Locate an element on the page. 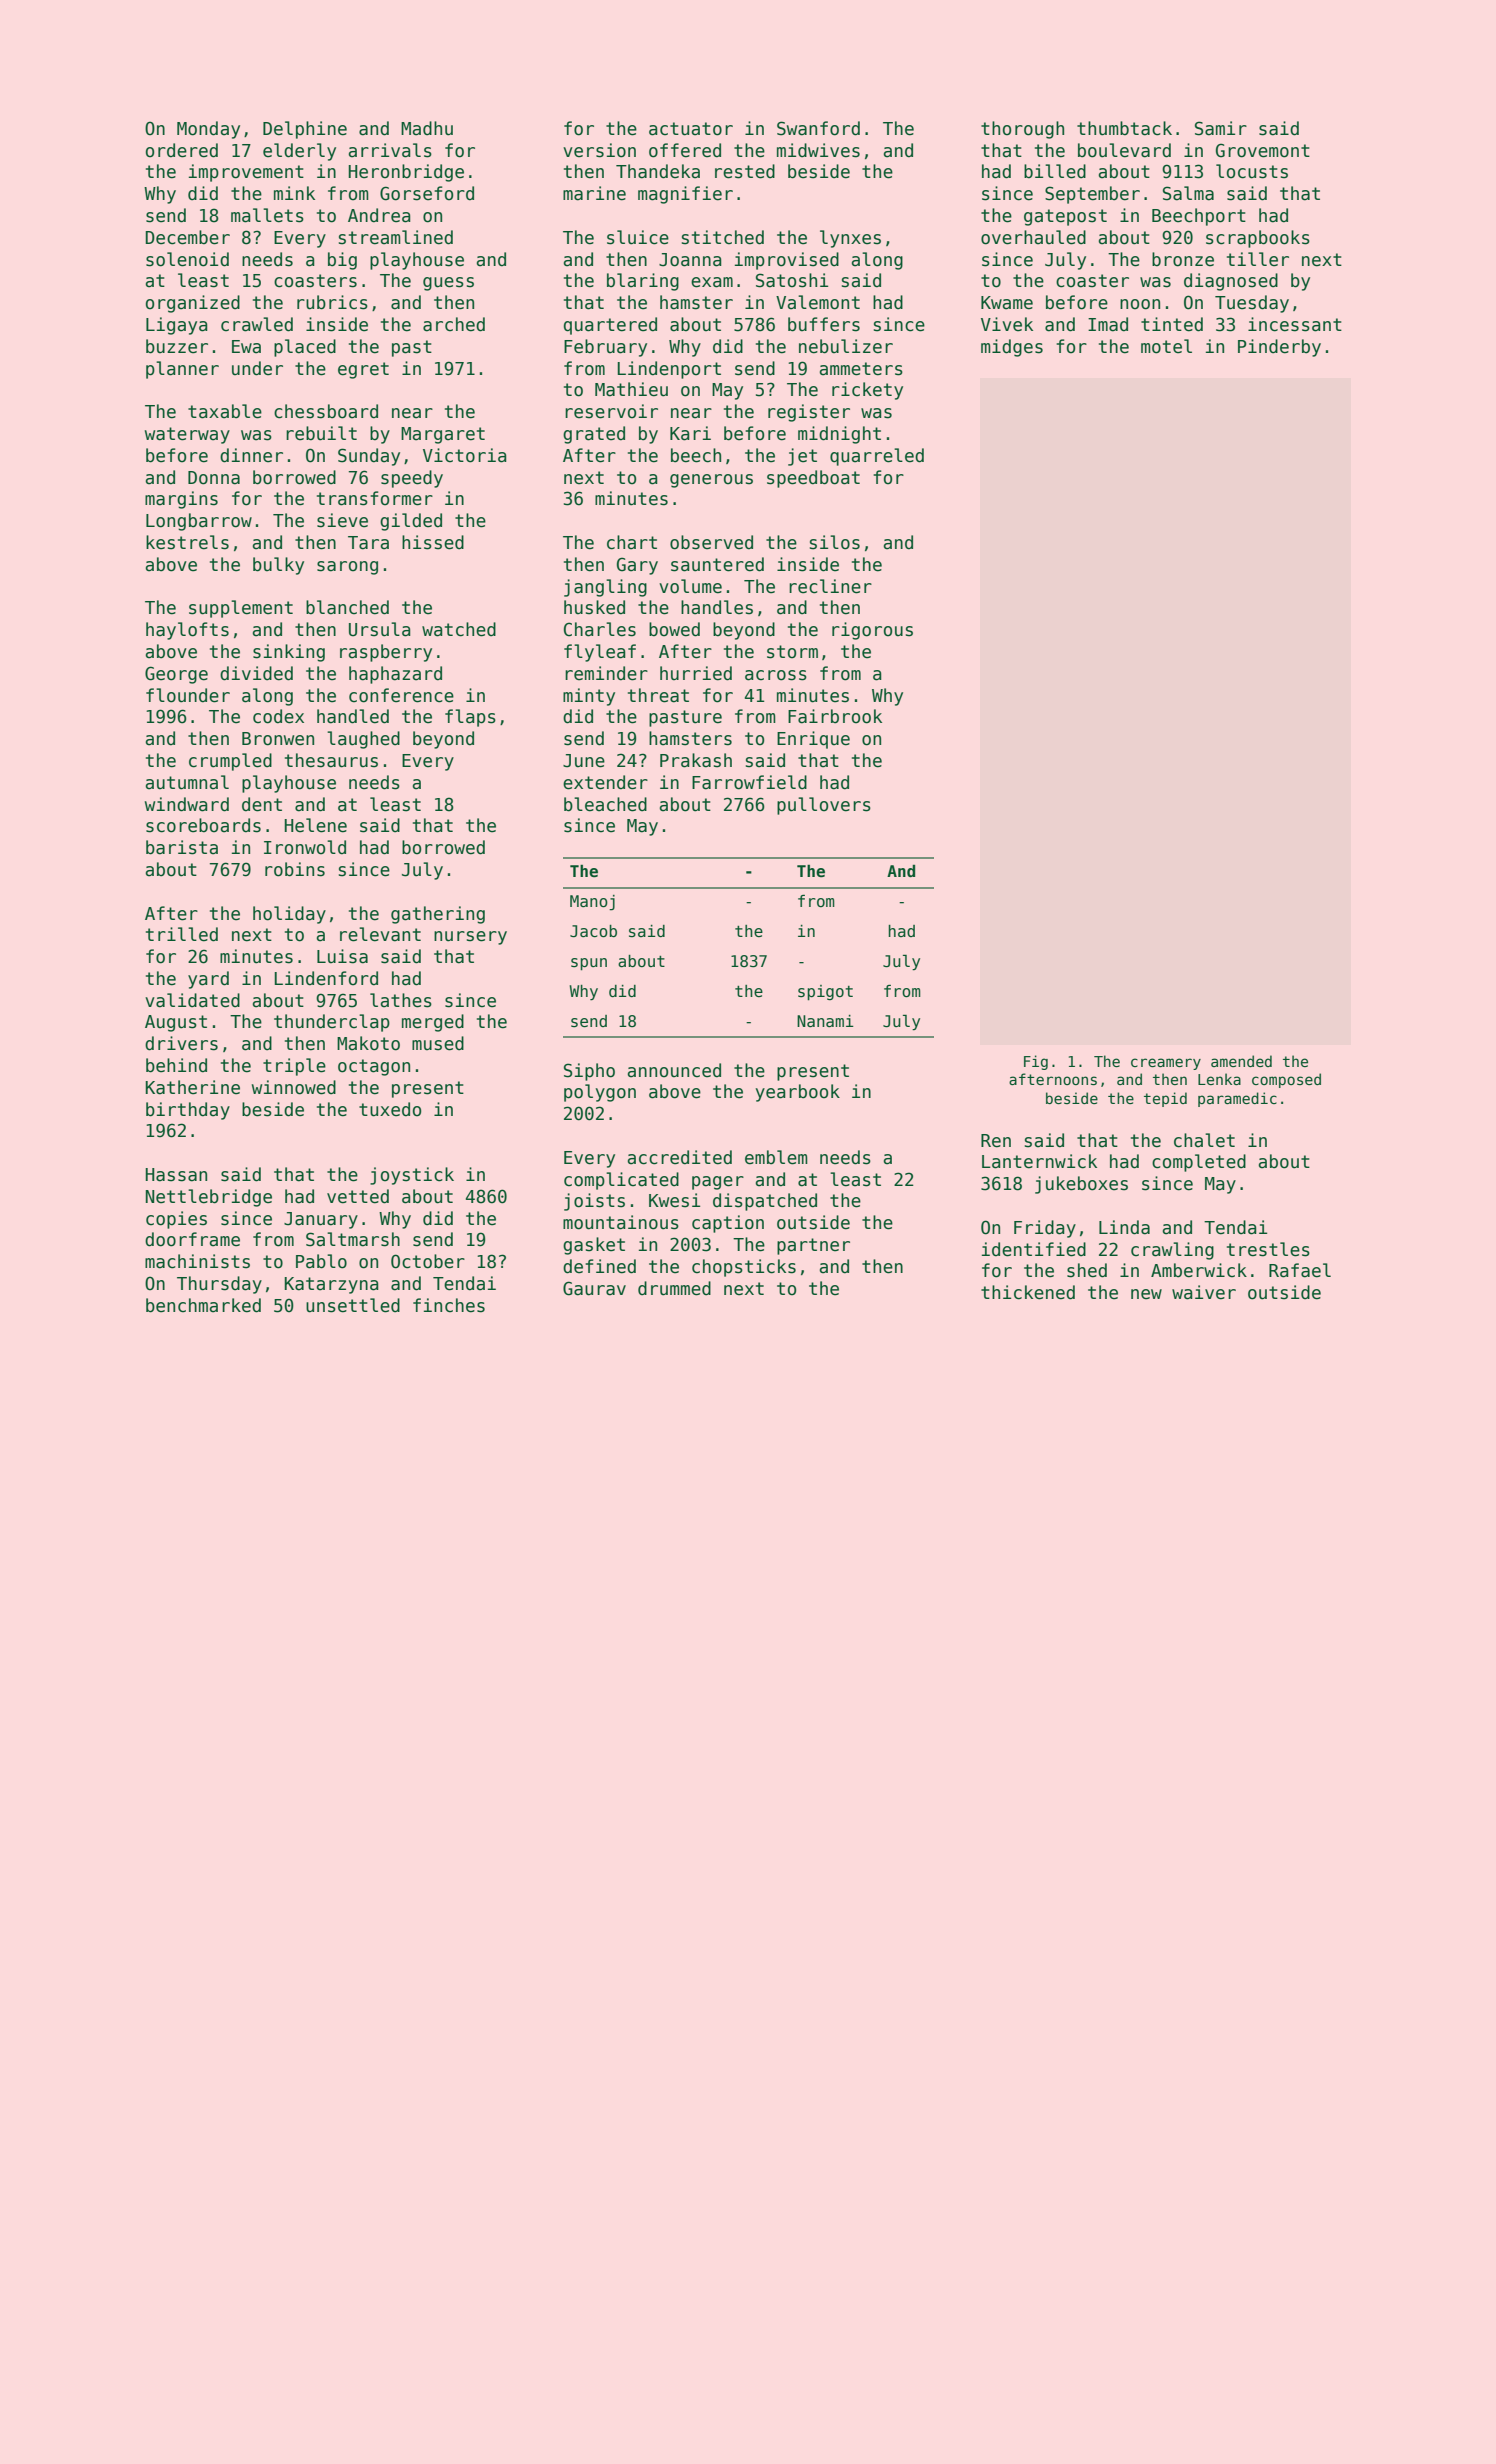  Nettlebridge is located at coordinates (209, 1198).
